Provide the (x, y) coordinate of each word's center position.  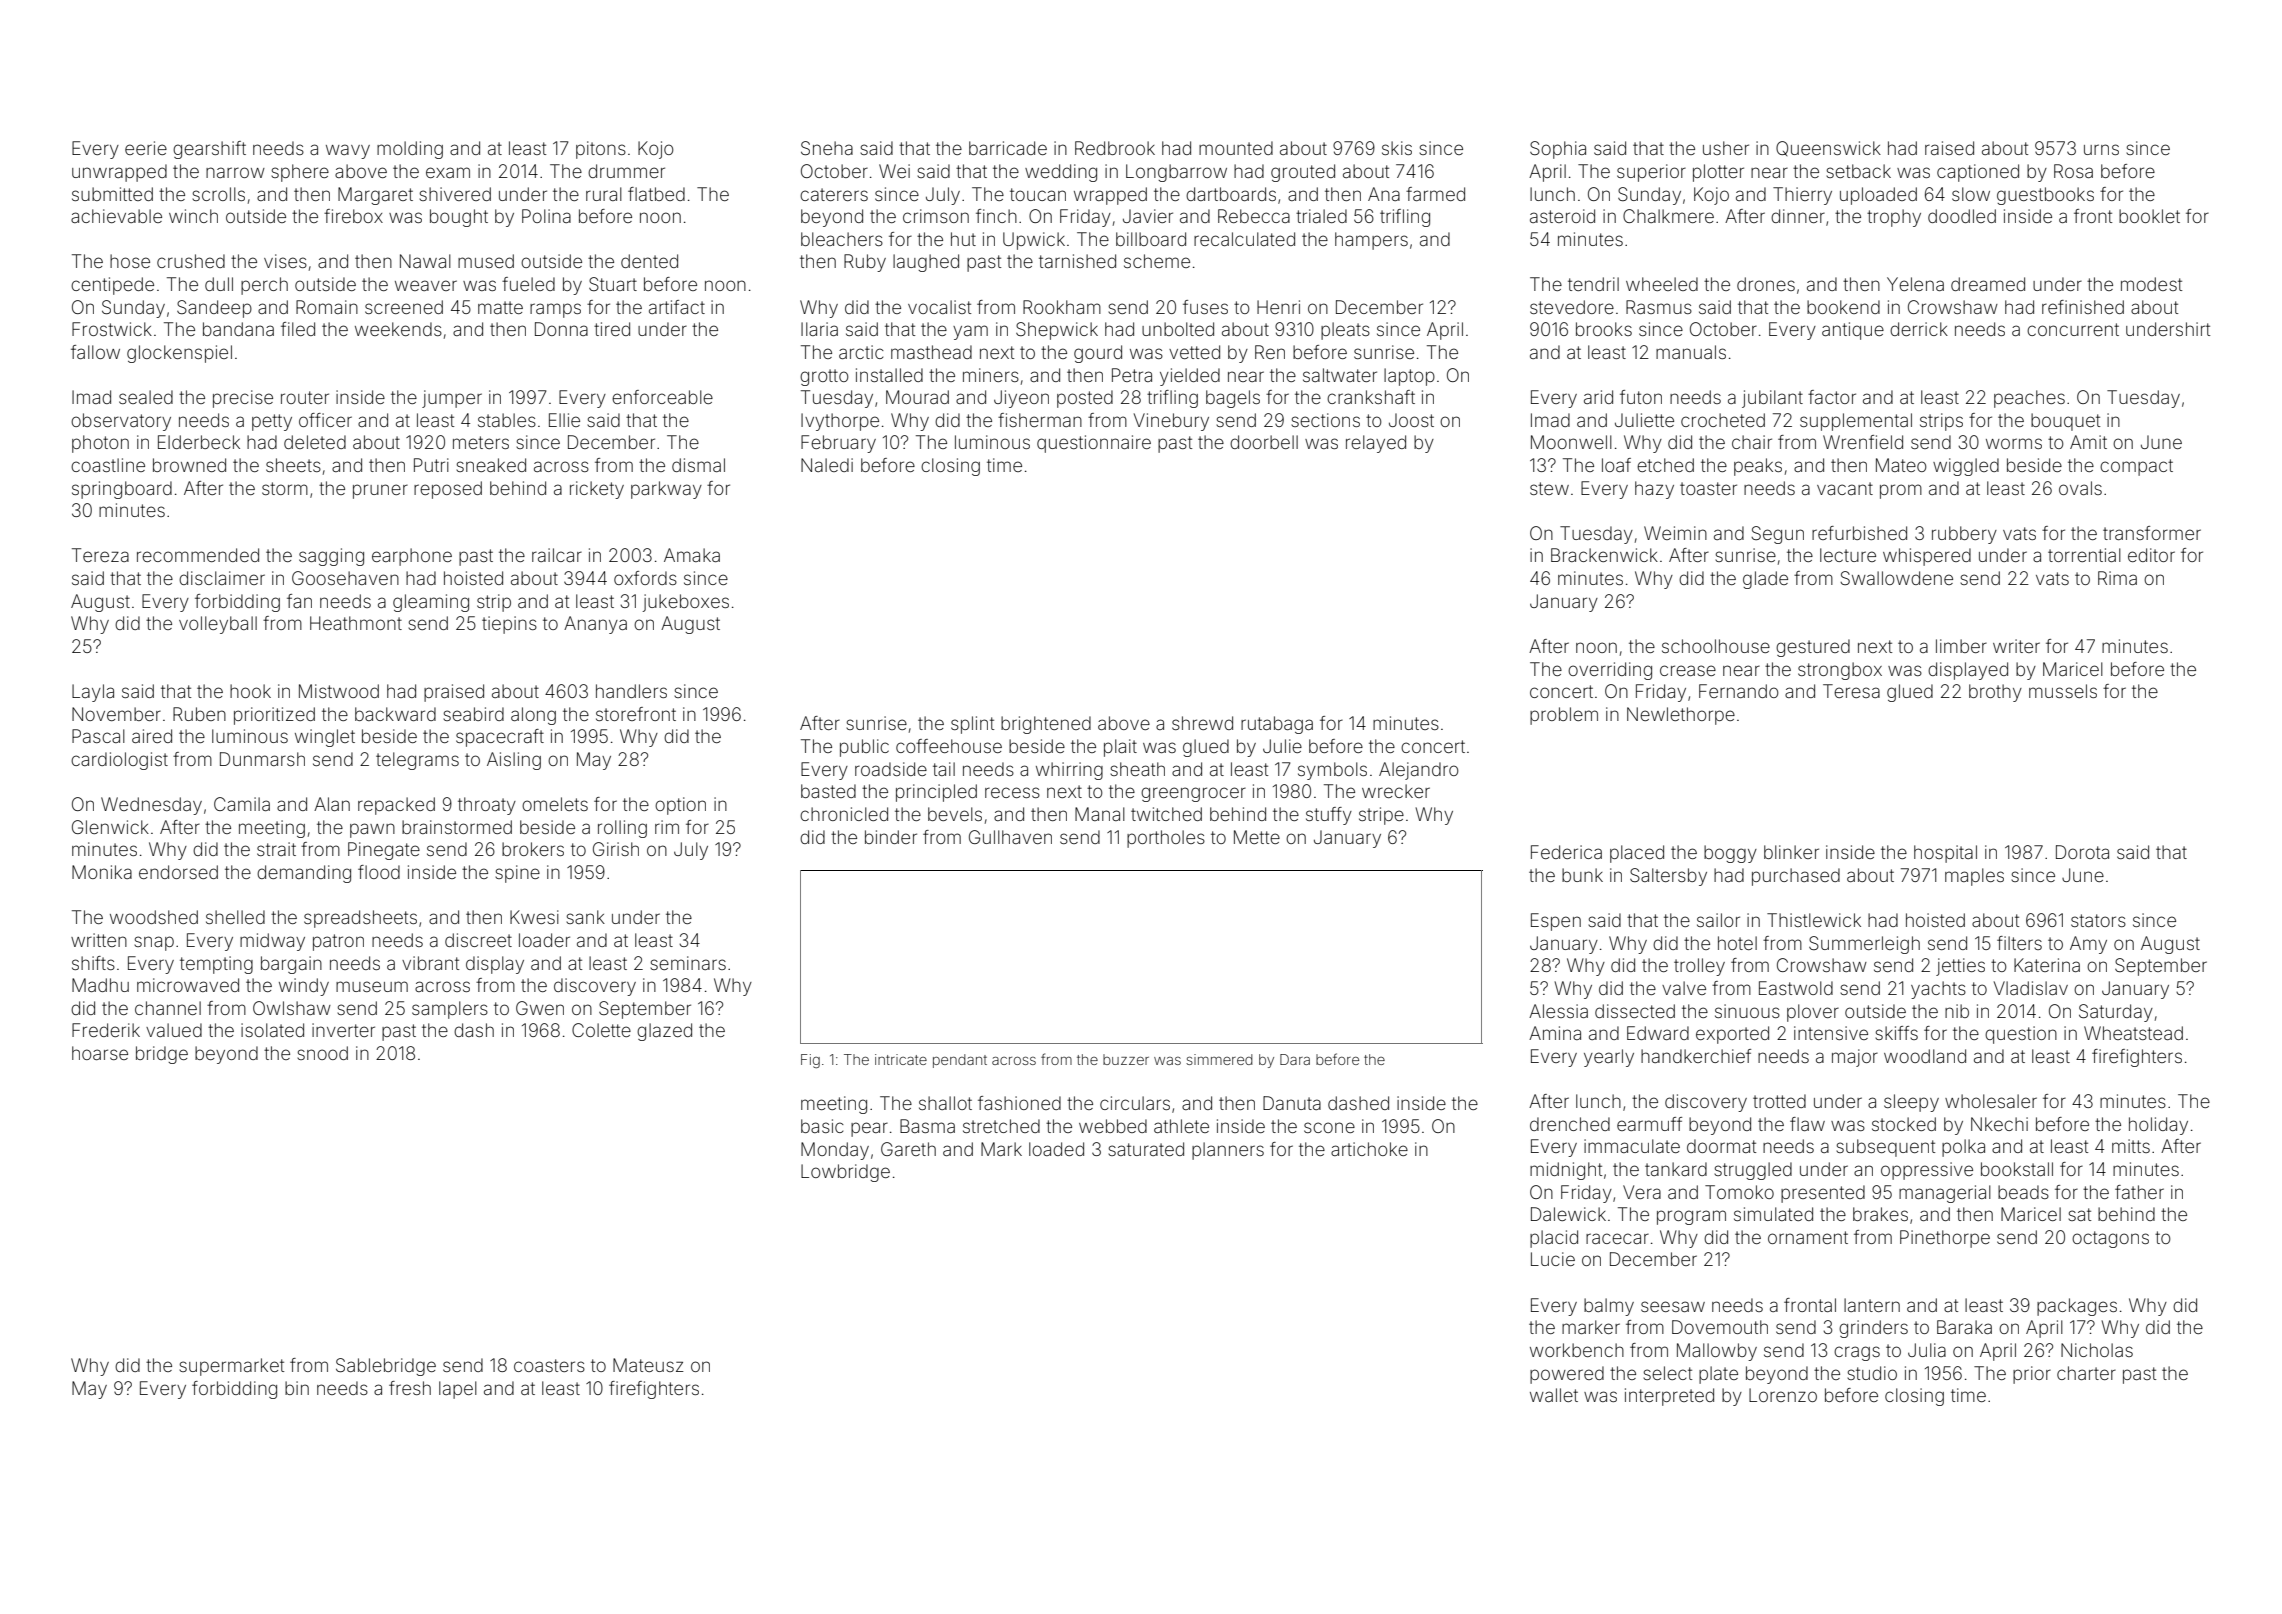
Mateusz (648, 1365)
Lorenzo (1783, 1395)
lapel (458, 1390)
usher (1726, 148)
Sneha (827, 148)
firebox (353, 216)
